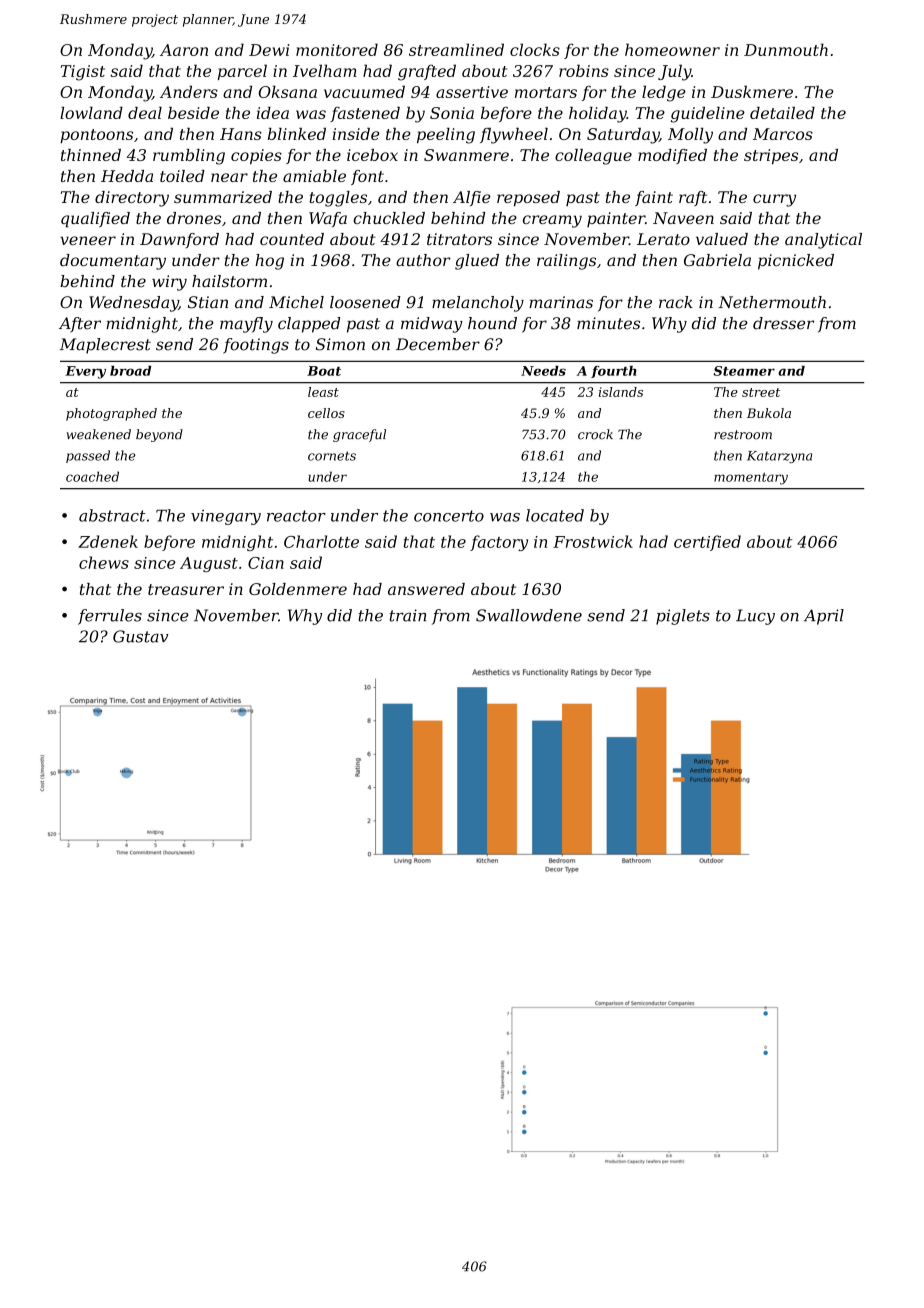 The image size is (924, 1308). What do you see at coordinates (130, 371) in the document?
I see `broad` at bounding box center [130, 371].
